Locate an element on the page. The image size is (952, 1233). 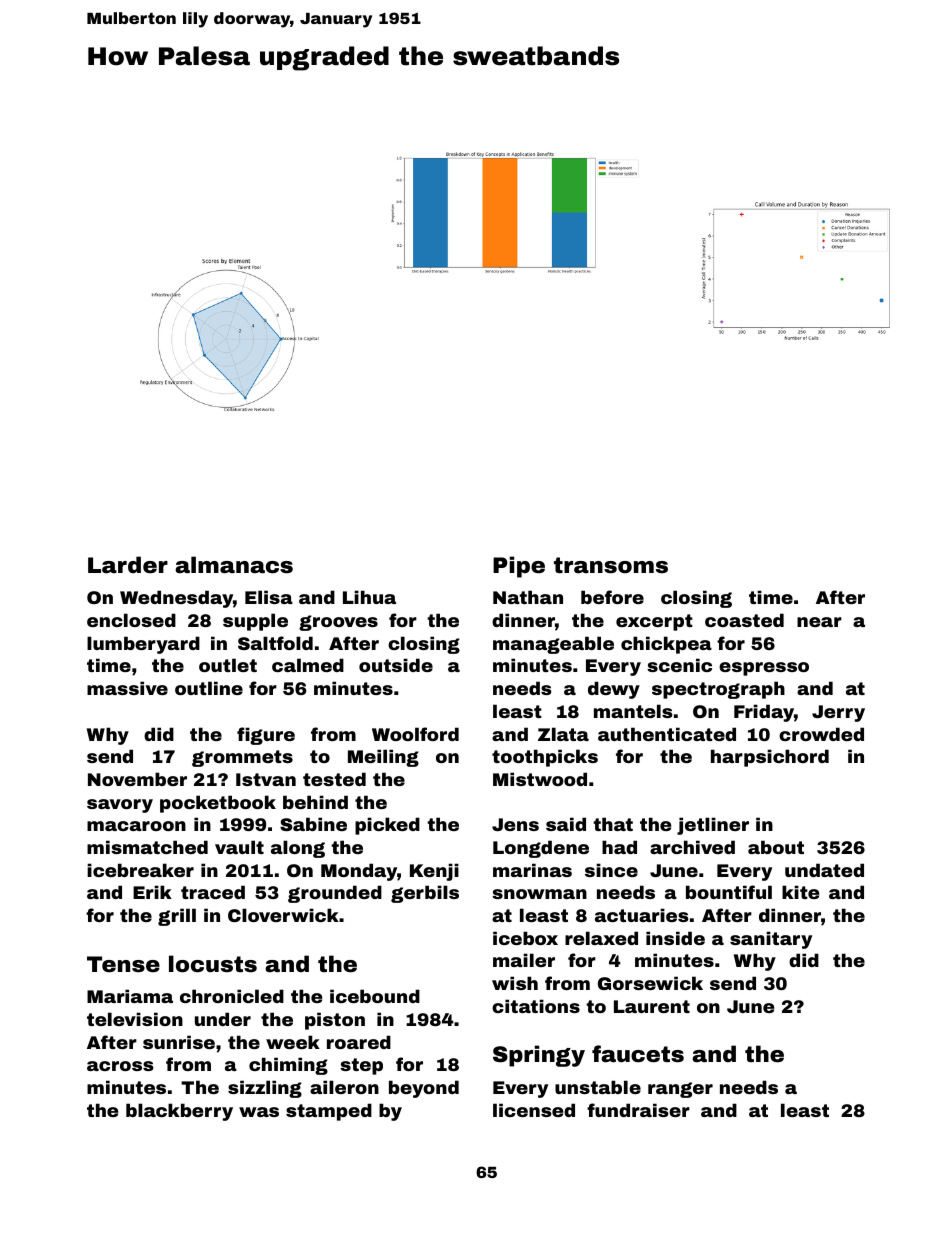
sizzling is located at coordinates (265, 1089).
